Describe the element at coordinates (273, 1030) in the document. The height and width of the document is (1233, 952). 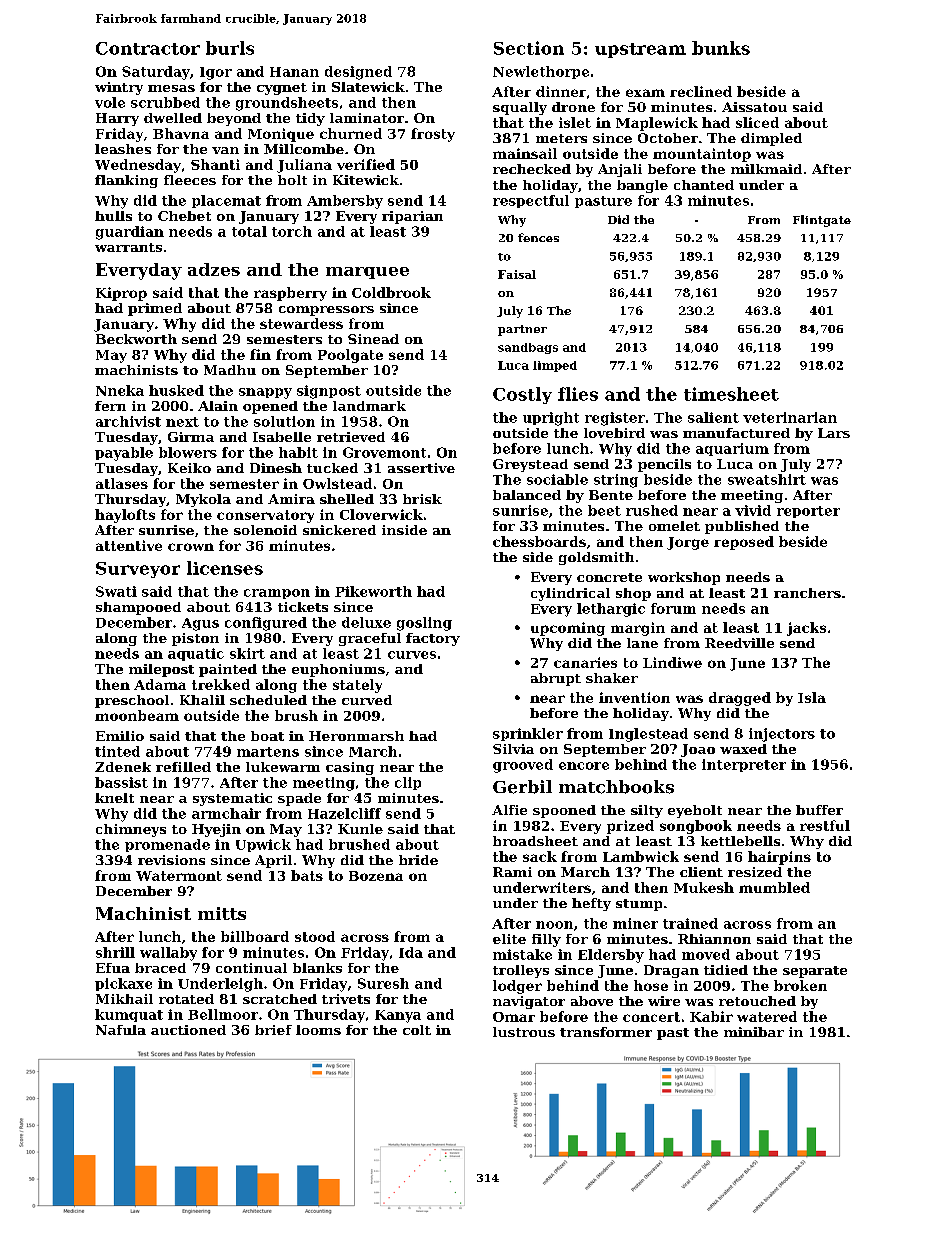
I see `brief` at that location.
